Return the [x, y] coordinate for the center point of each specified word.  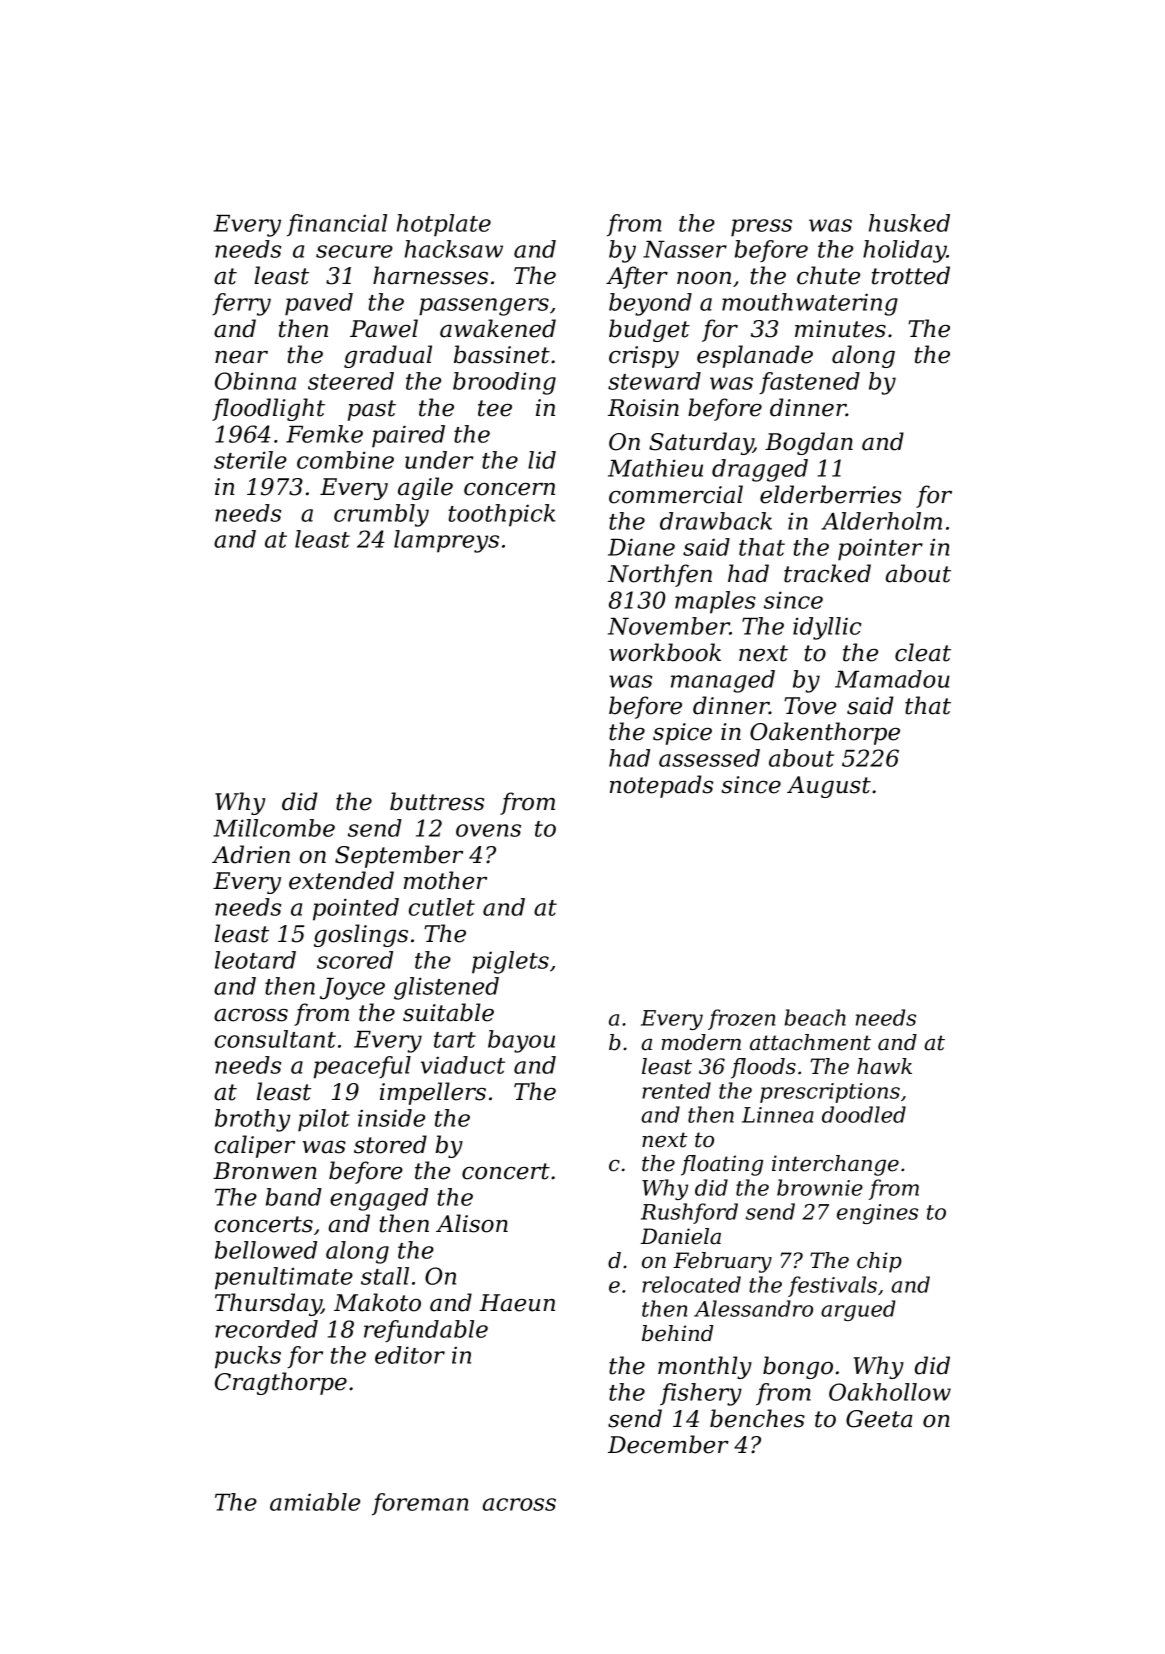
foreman [420, 1504]
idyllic [827, 628]
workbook [665, 652]
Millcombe [274, 828]
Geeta [879, 1419]
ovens [488, 830]
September [399, 856]
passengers [484, 307]
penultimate [284, 1278]
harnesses [430, 275]
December [668, 1444]
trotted [911, 275]
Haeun [517, 1303]
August [829, 787]
